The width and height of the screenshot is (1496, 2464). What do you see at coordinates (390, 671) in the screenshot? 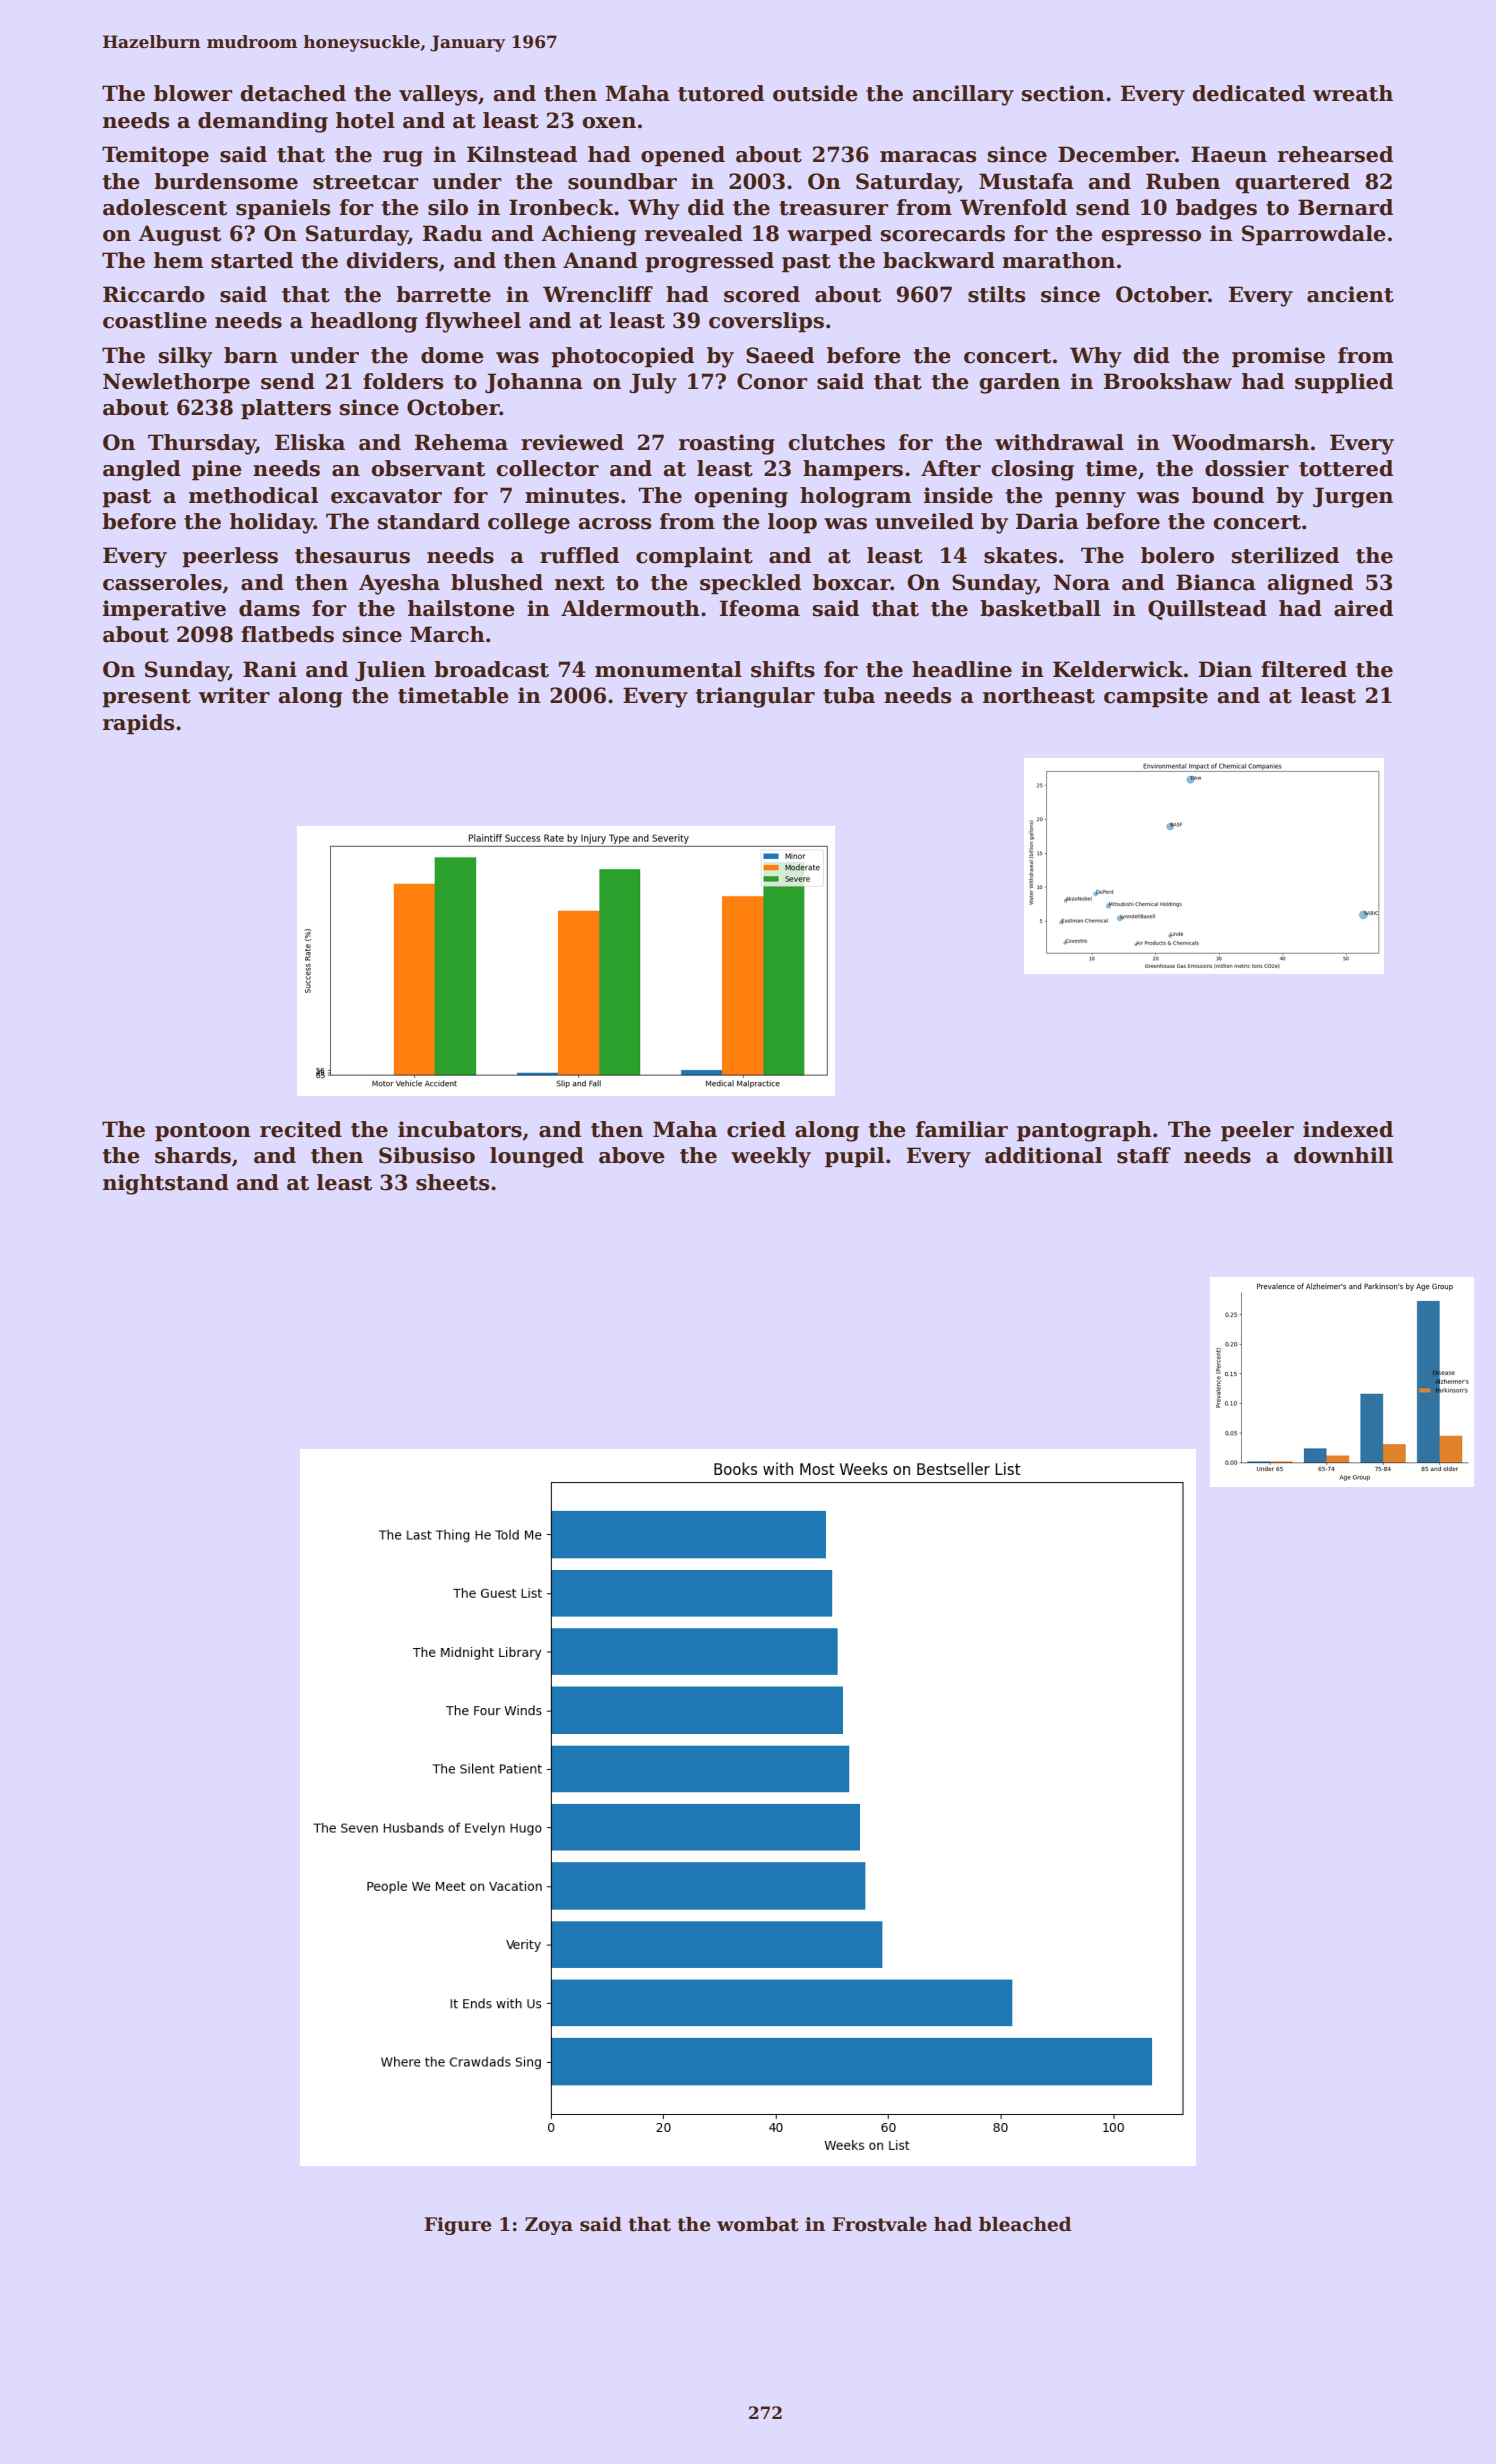
I see `Julien` at bounding box center [390, 671].
